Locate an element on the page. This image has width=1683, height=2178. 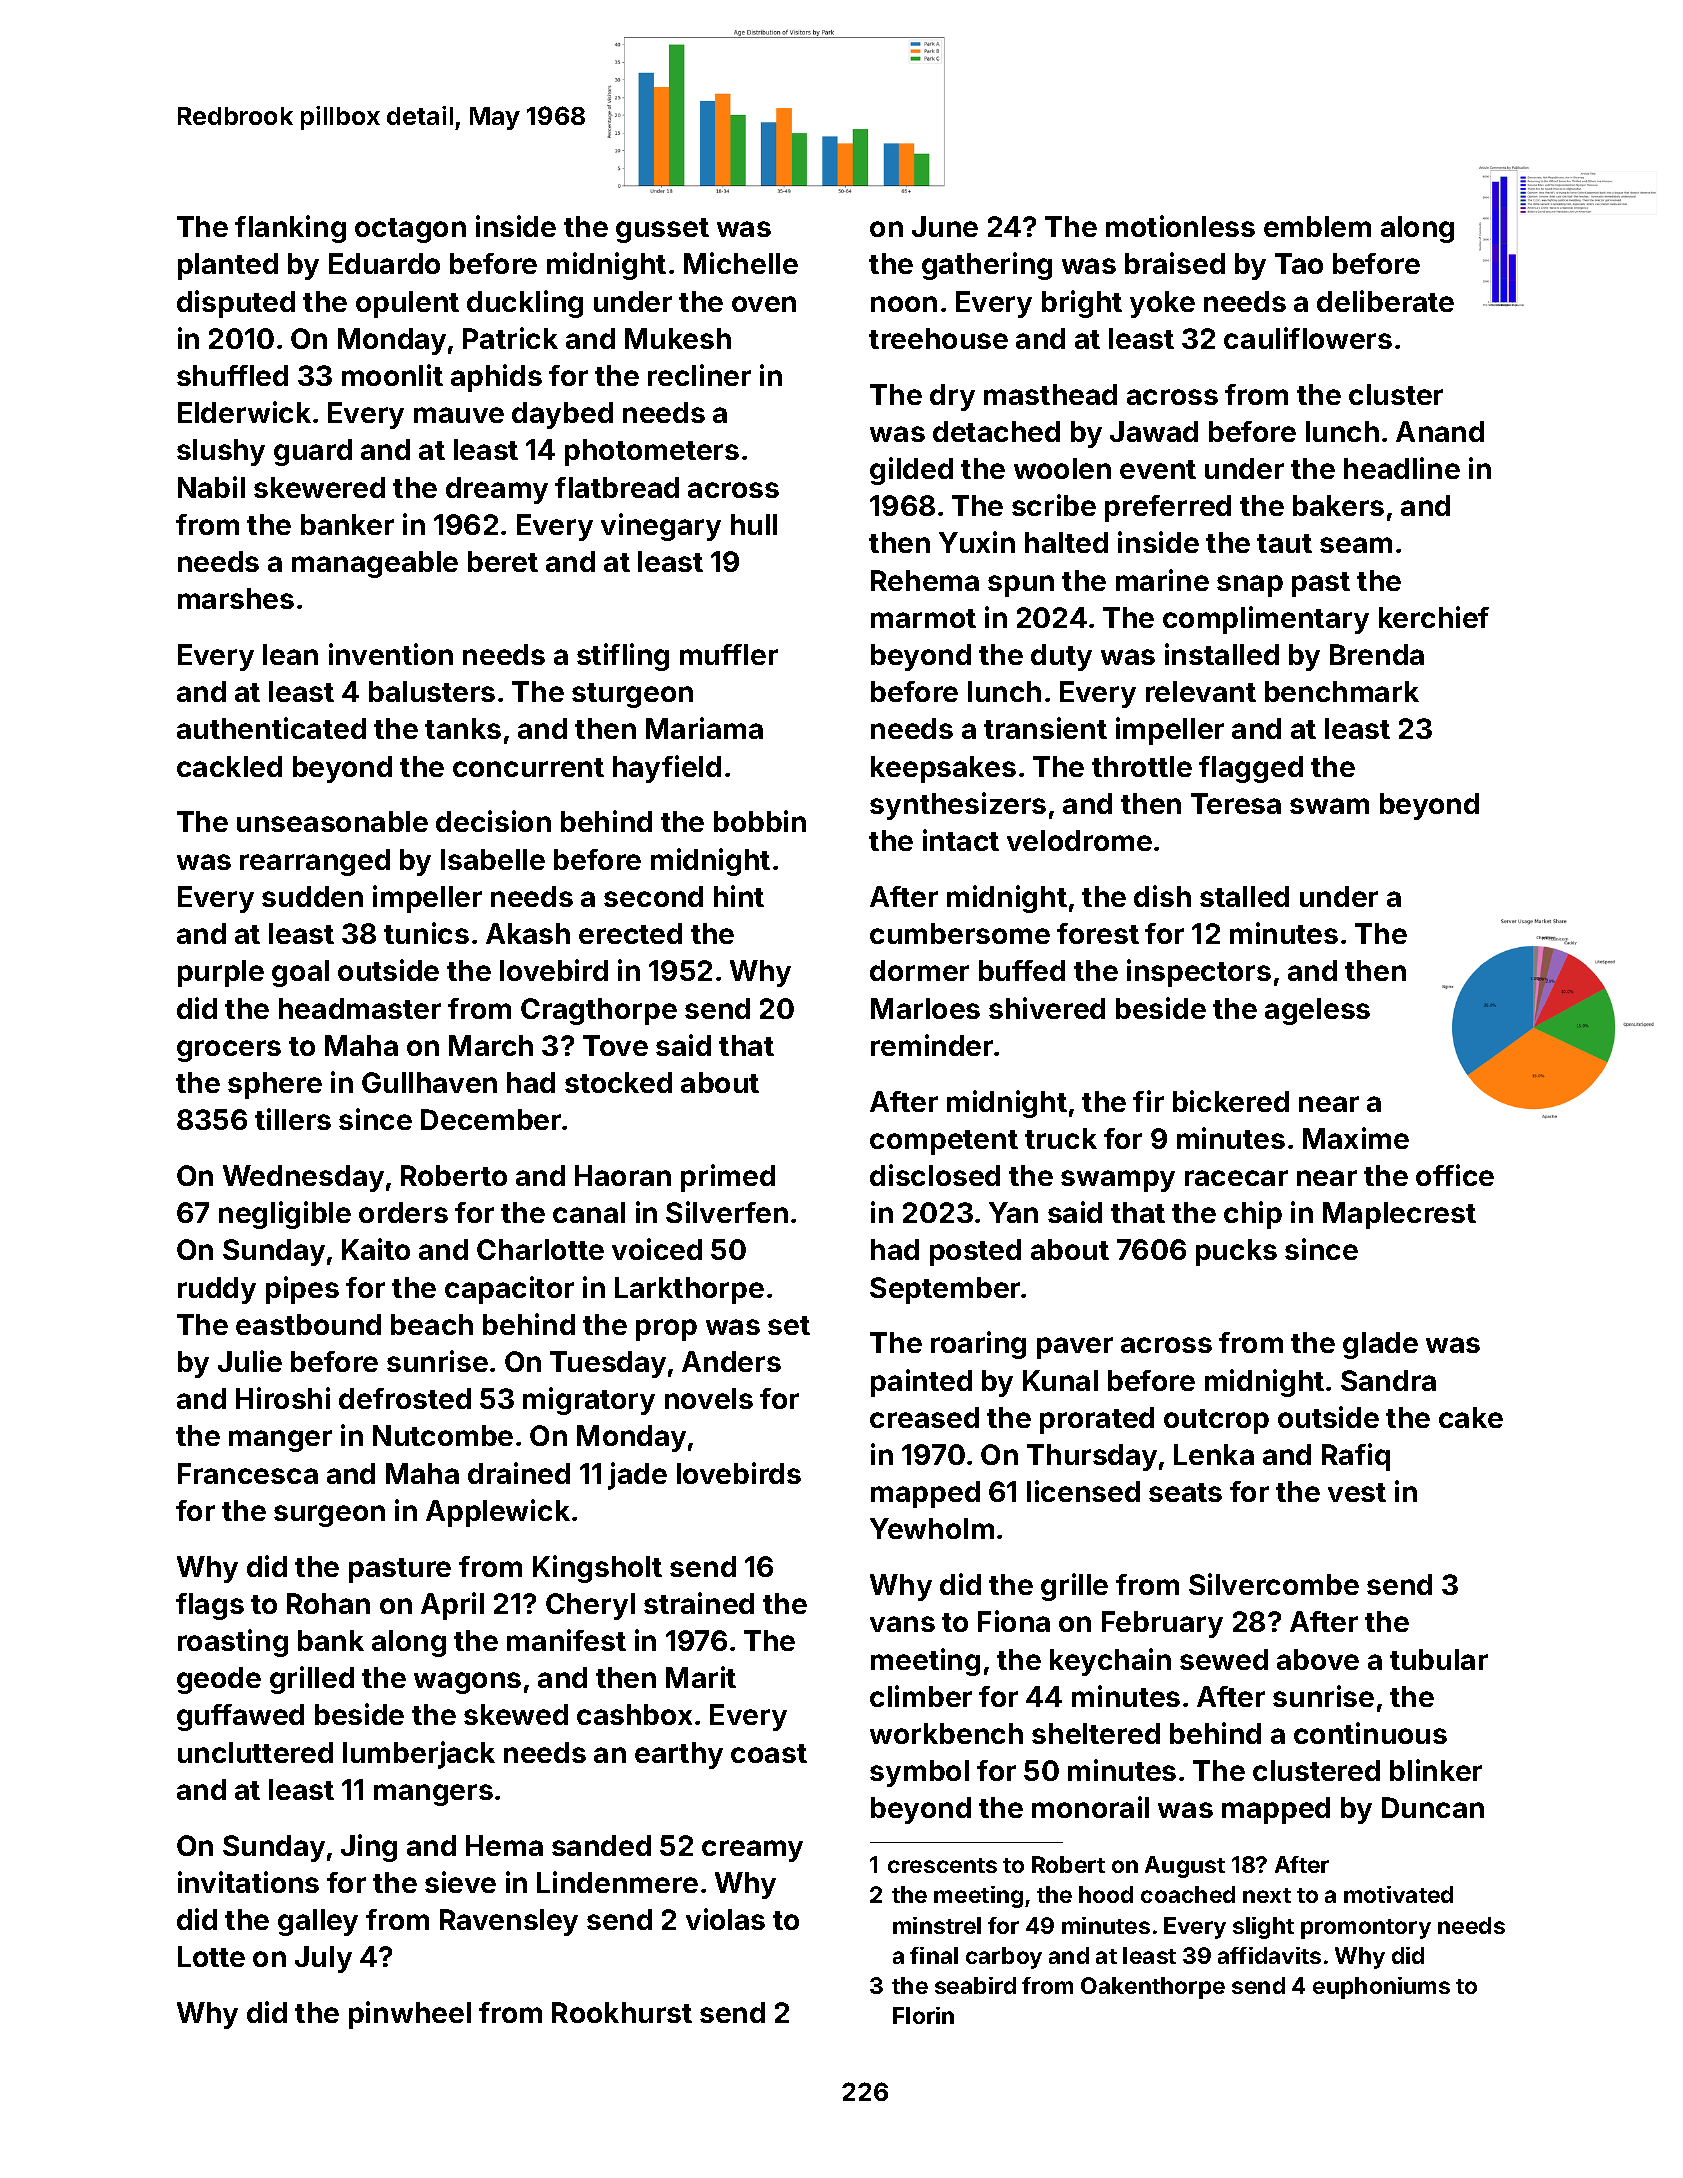
manageable is located at coordinates (375, 564).
